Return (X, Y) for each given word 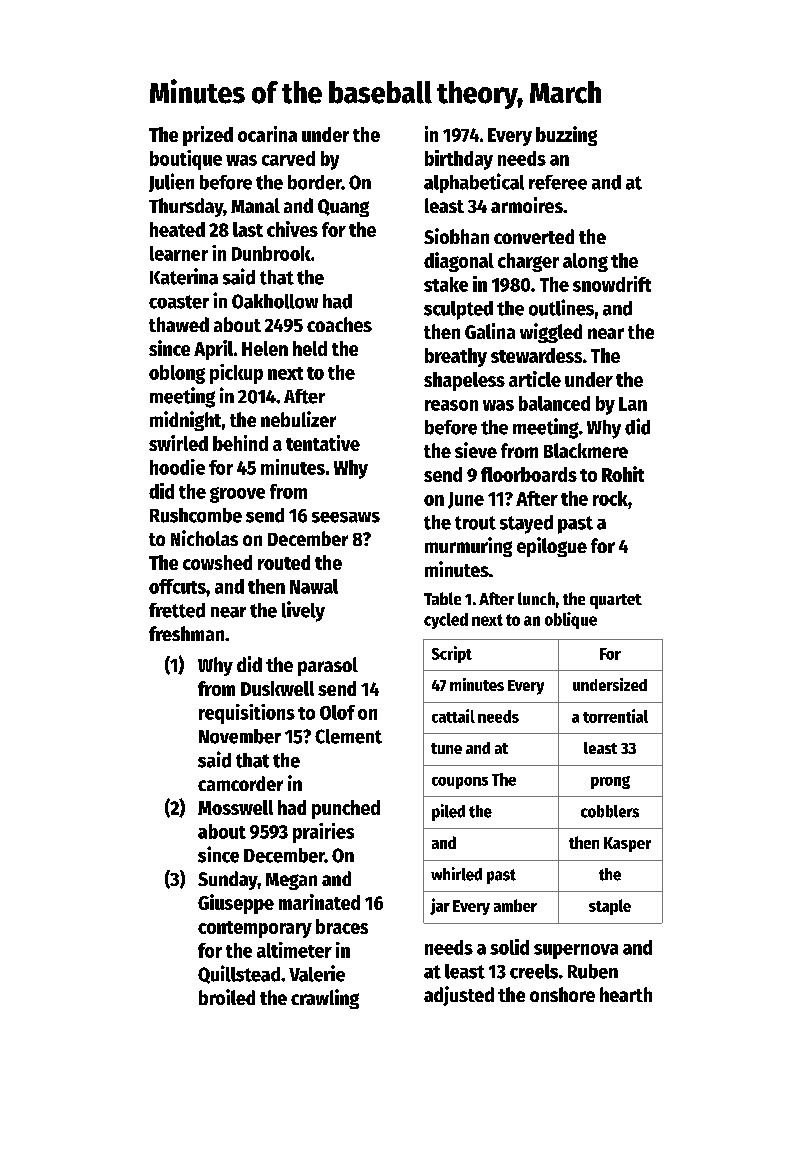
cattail (453, 716)
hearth (626, 994)
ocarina (267, 134)
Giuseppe (236, 904)
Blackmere (586, 450)
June (466, 500)
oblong (177, 374)
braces (342, 926)
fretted (177, 610)
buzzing (566, 136)
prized (208, 136)
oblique (571, 620)
